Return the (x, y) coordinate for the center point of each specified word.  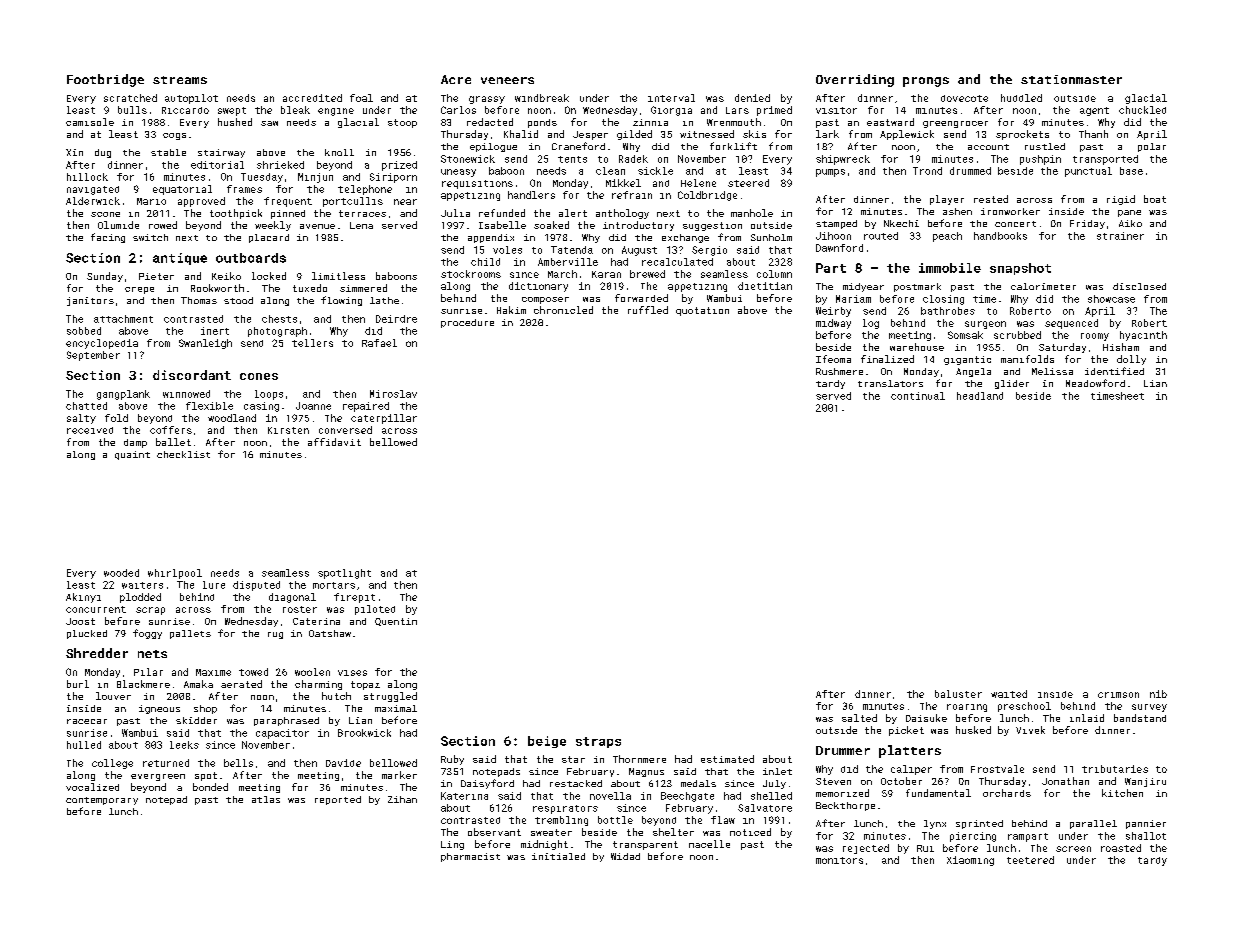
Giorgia (671, 111)
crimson (1118, 695)
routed (881, 236)
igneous (159, 709)
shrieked (280, 165)
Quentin (396, 622)
